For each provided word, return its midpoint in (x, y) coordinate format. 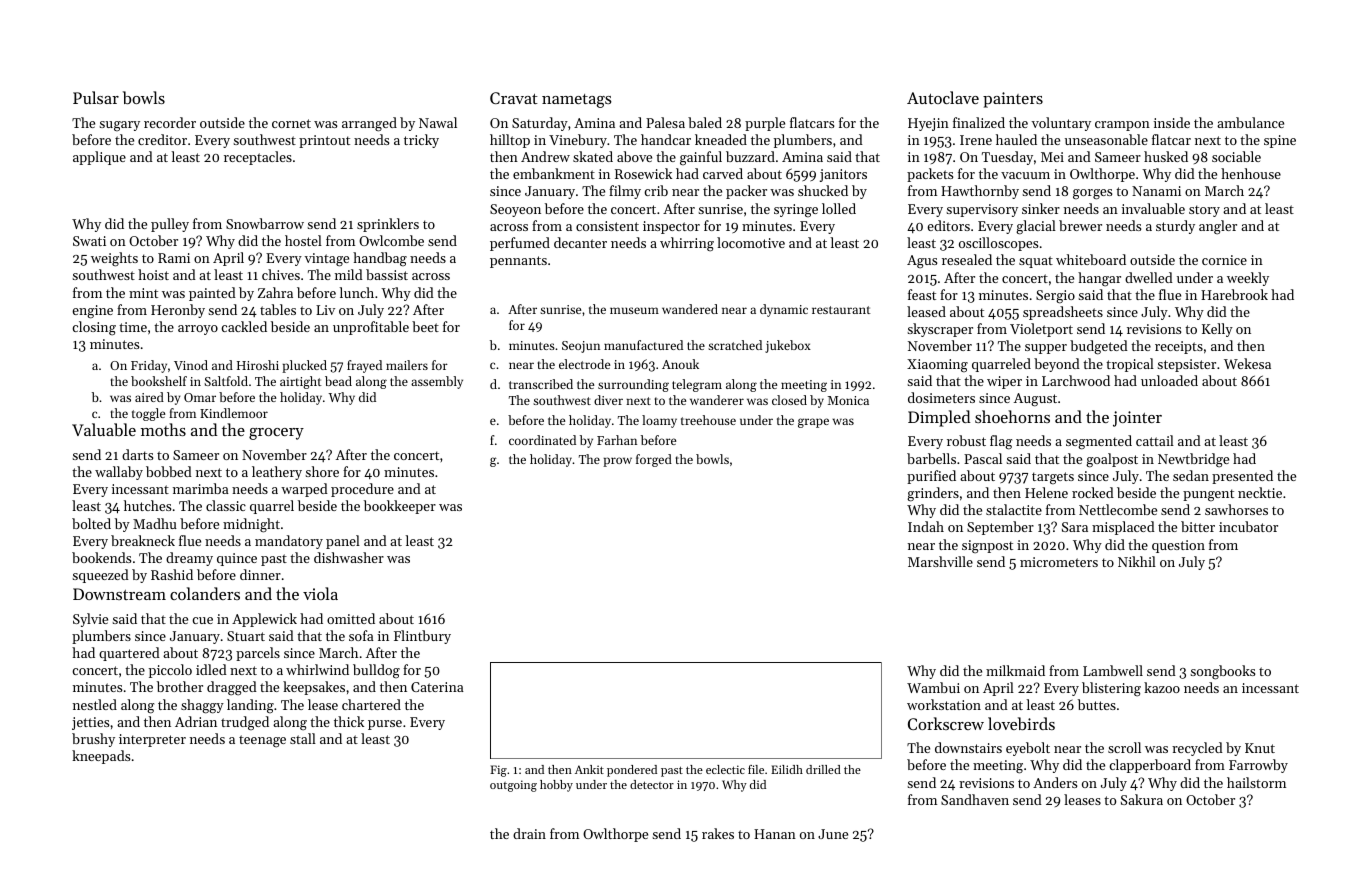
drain (529, 833)
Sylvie (90, 620)
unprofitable (371, 328)
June (833, 834)
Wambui (933, 687)
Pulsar (96, 97)
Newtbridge (1193, 460)
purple (765, 124)
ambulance (1250, 122)
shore (322, 471)
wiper (1004, 382)
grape (813, 423)
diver (608, 400)
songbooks (1222, 672)
